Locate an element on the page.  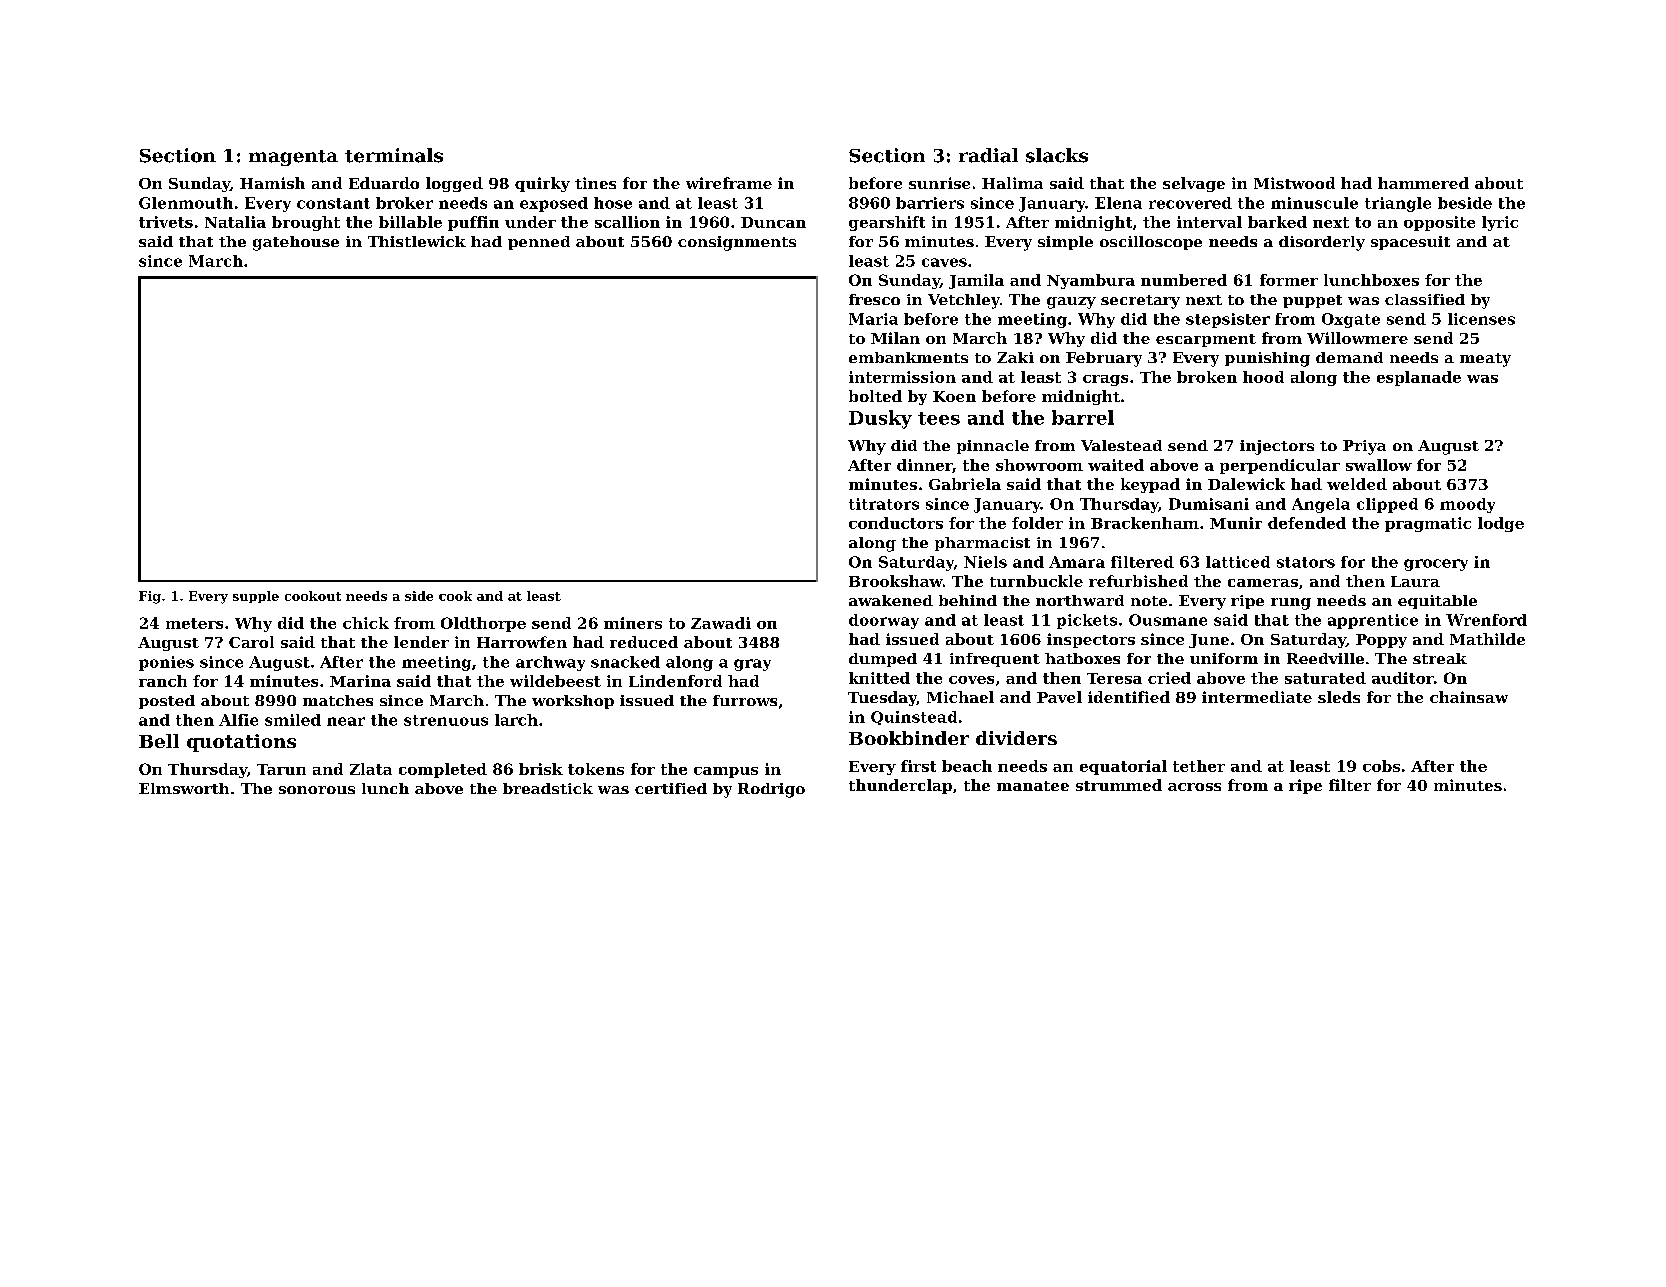
barrel is located at coordinates (1083, 417).
